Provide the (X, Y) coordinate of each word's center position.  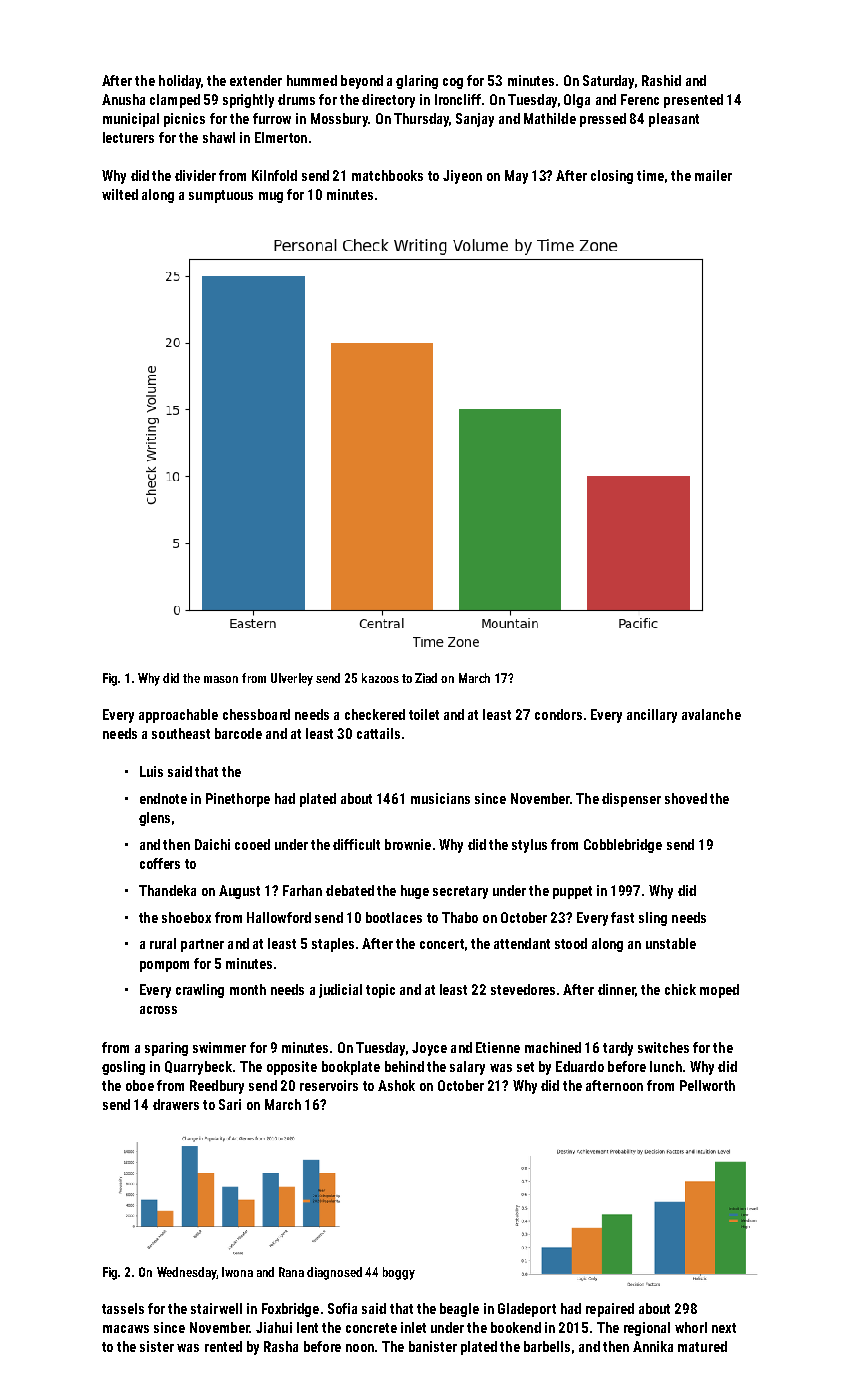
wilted (120, 194)
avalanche (711, 714)
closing (612, 177)
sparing (166, 1049)
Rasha (281, 1346)
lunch (666, 1066)
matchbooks (387, 175)
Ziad (426, 678)
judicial (340, 991)
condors (558, 714)
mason (221, 679)
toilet (424, 714)
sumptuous (221, 196)
